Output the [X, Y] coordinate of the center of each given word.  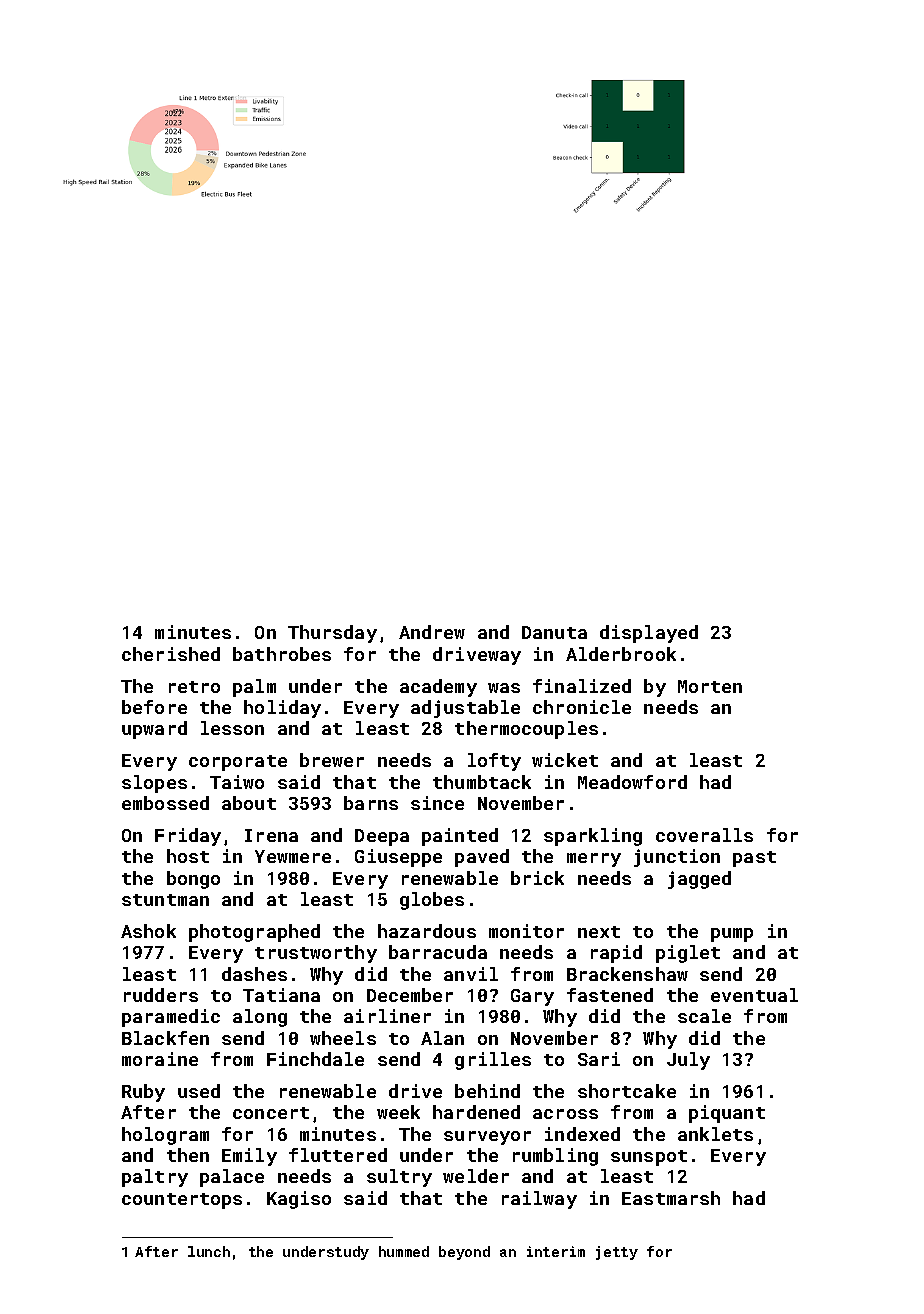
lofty [494, 762]
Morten [710, 686]
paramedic [171, 1018]
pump [732, 935]
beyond [464, 1253]
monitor [526, 931]
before [154, 707]
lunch [209, 1251]
